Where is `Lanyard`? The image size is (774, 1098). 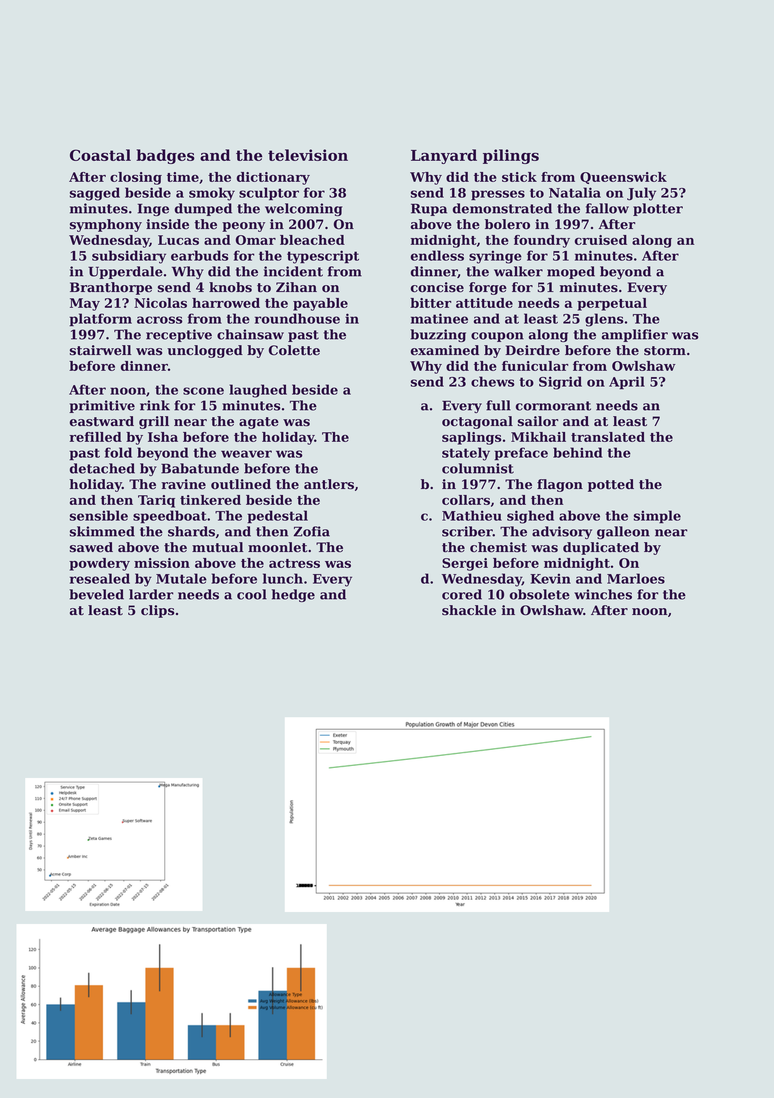 Lanyard is located at coordinates (444, 156).
